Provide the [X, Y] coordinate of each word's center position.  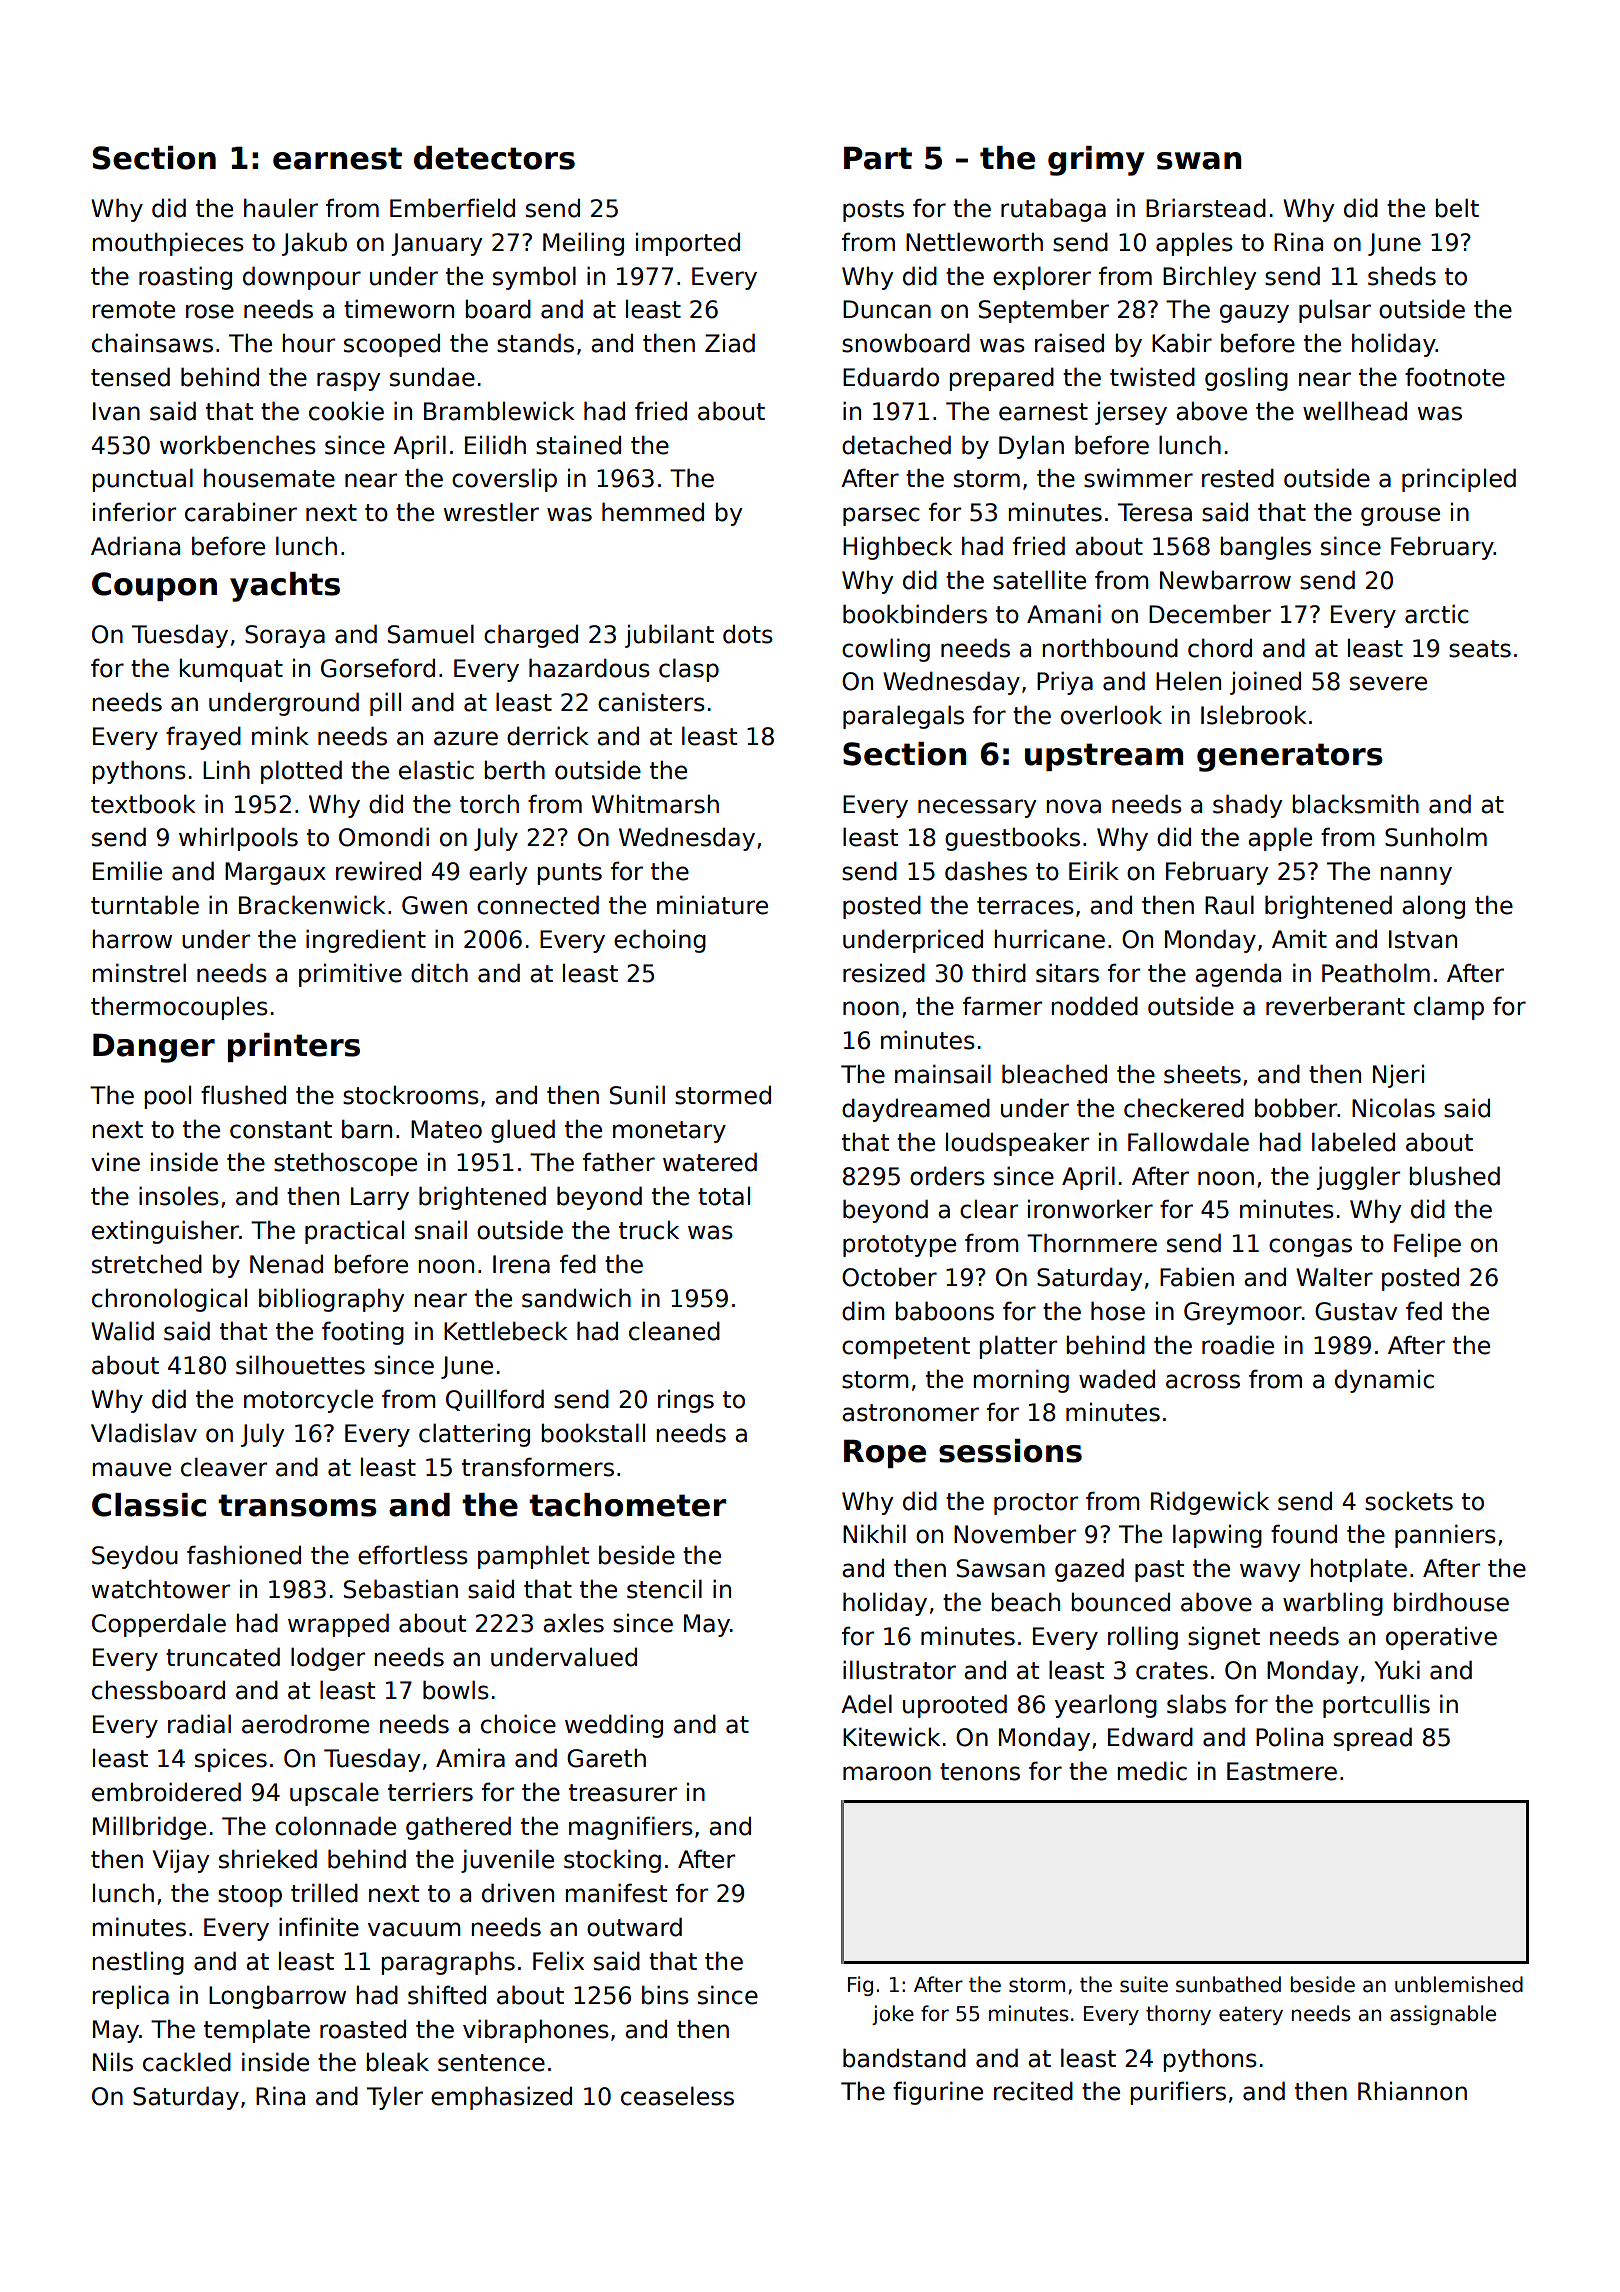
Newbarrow [1225, 580]
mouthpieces [168, 244]
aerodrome [305, 1724]
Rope [885, 1453]
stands [535, 343]
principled [1459, 480]
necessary [977, 808]
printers [294, 1047]
